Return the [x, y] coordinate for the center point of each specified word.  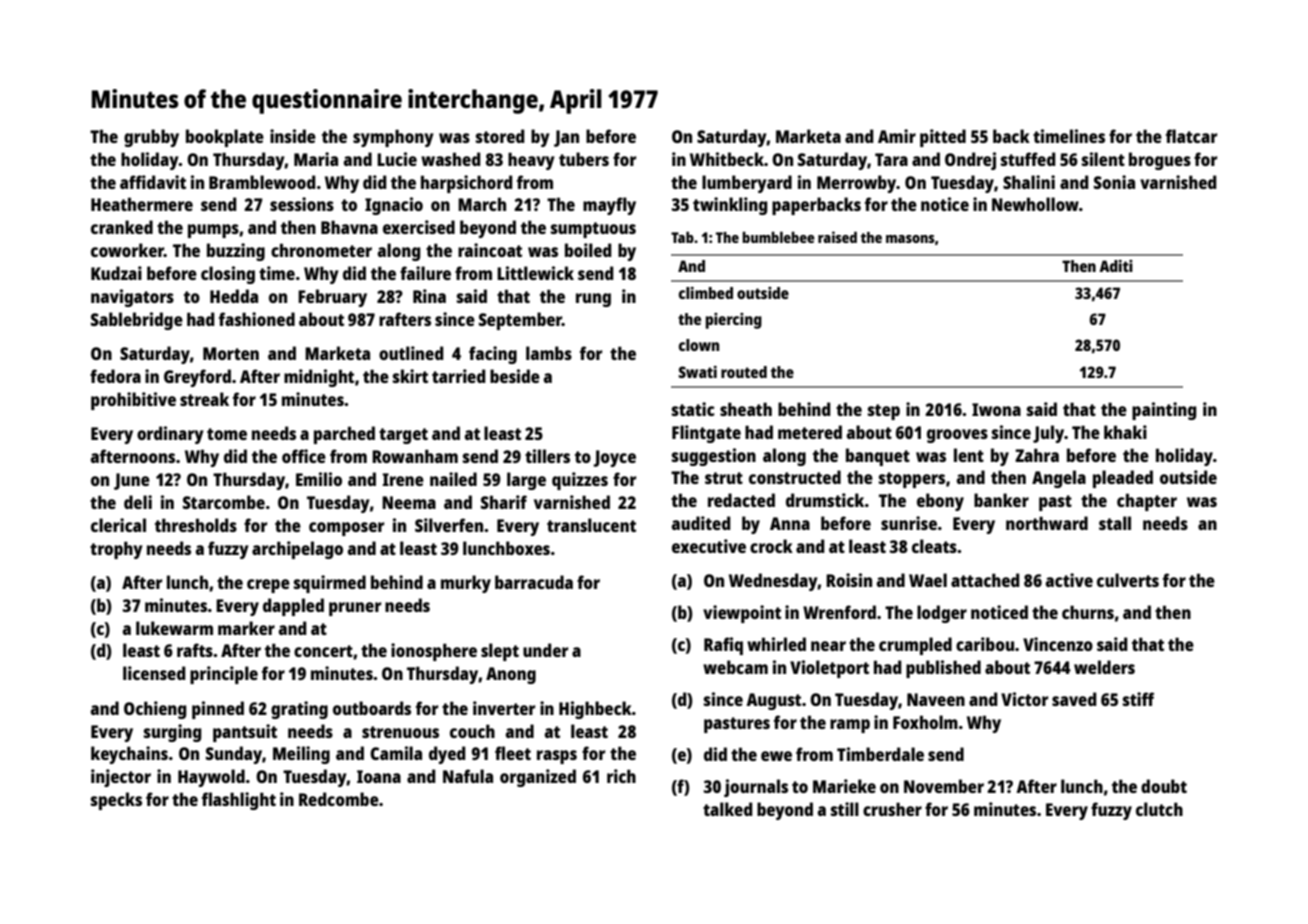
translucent [591, 525]
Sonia [1114, 182]
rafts [195, 650]
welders [1104, 667]
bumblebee [778, 237]
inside [293, 136]
